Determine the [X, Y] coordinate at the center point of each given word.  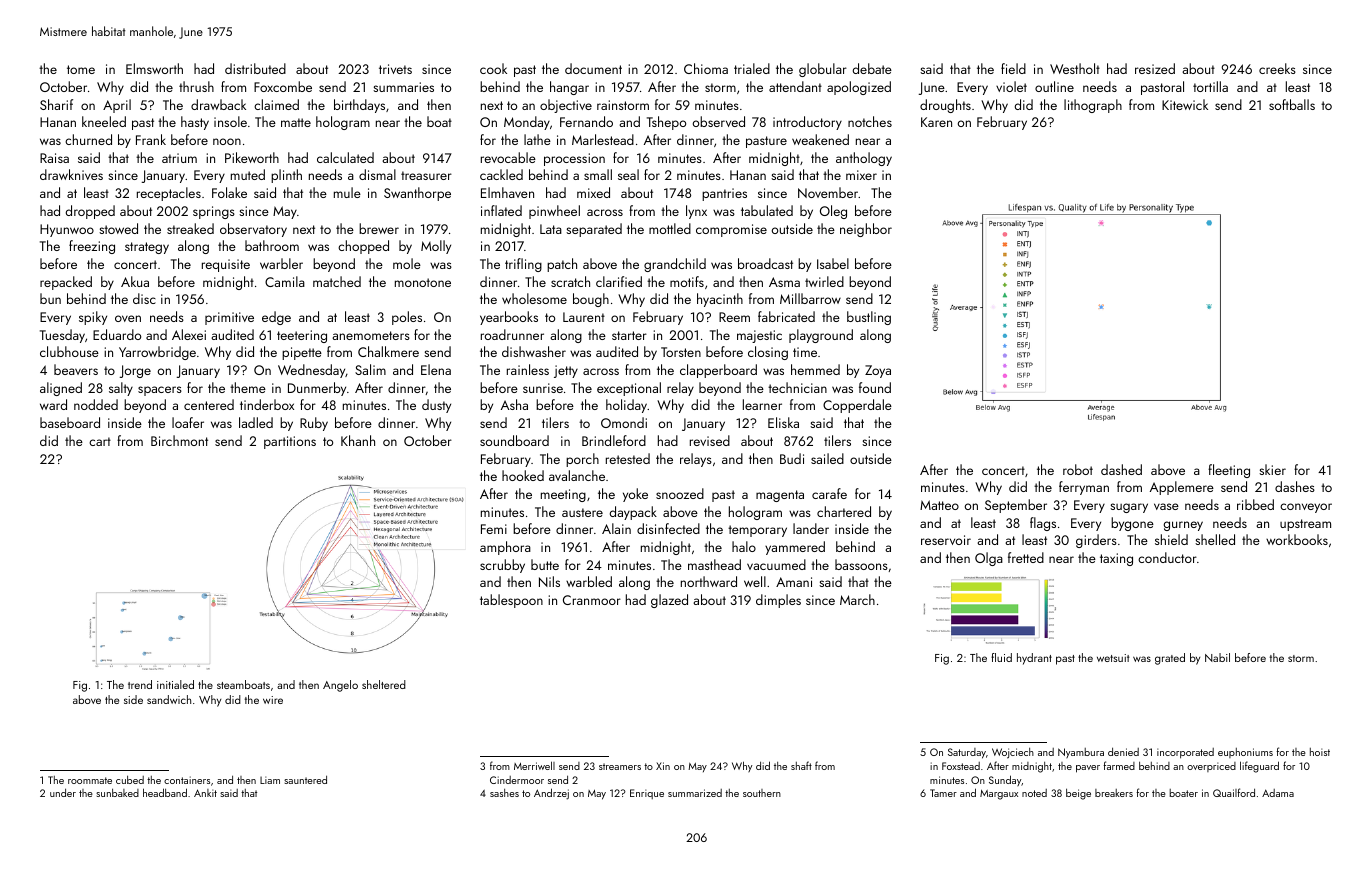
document [593, 68]
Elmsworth [154, 68]
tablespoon [511, 601]
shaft [801, 765]
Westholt [1075, 68]
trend [140, 684]
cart [100, 441]
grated [1170, 659]
